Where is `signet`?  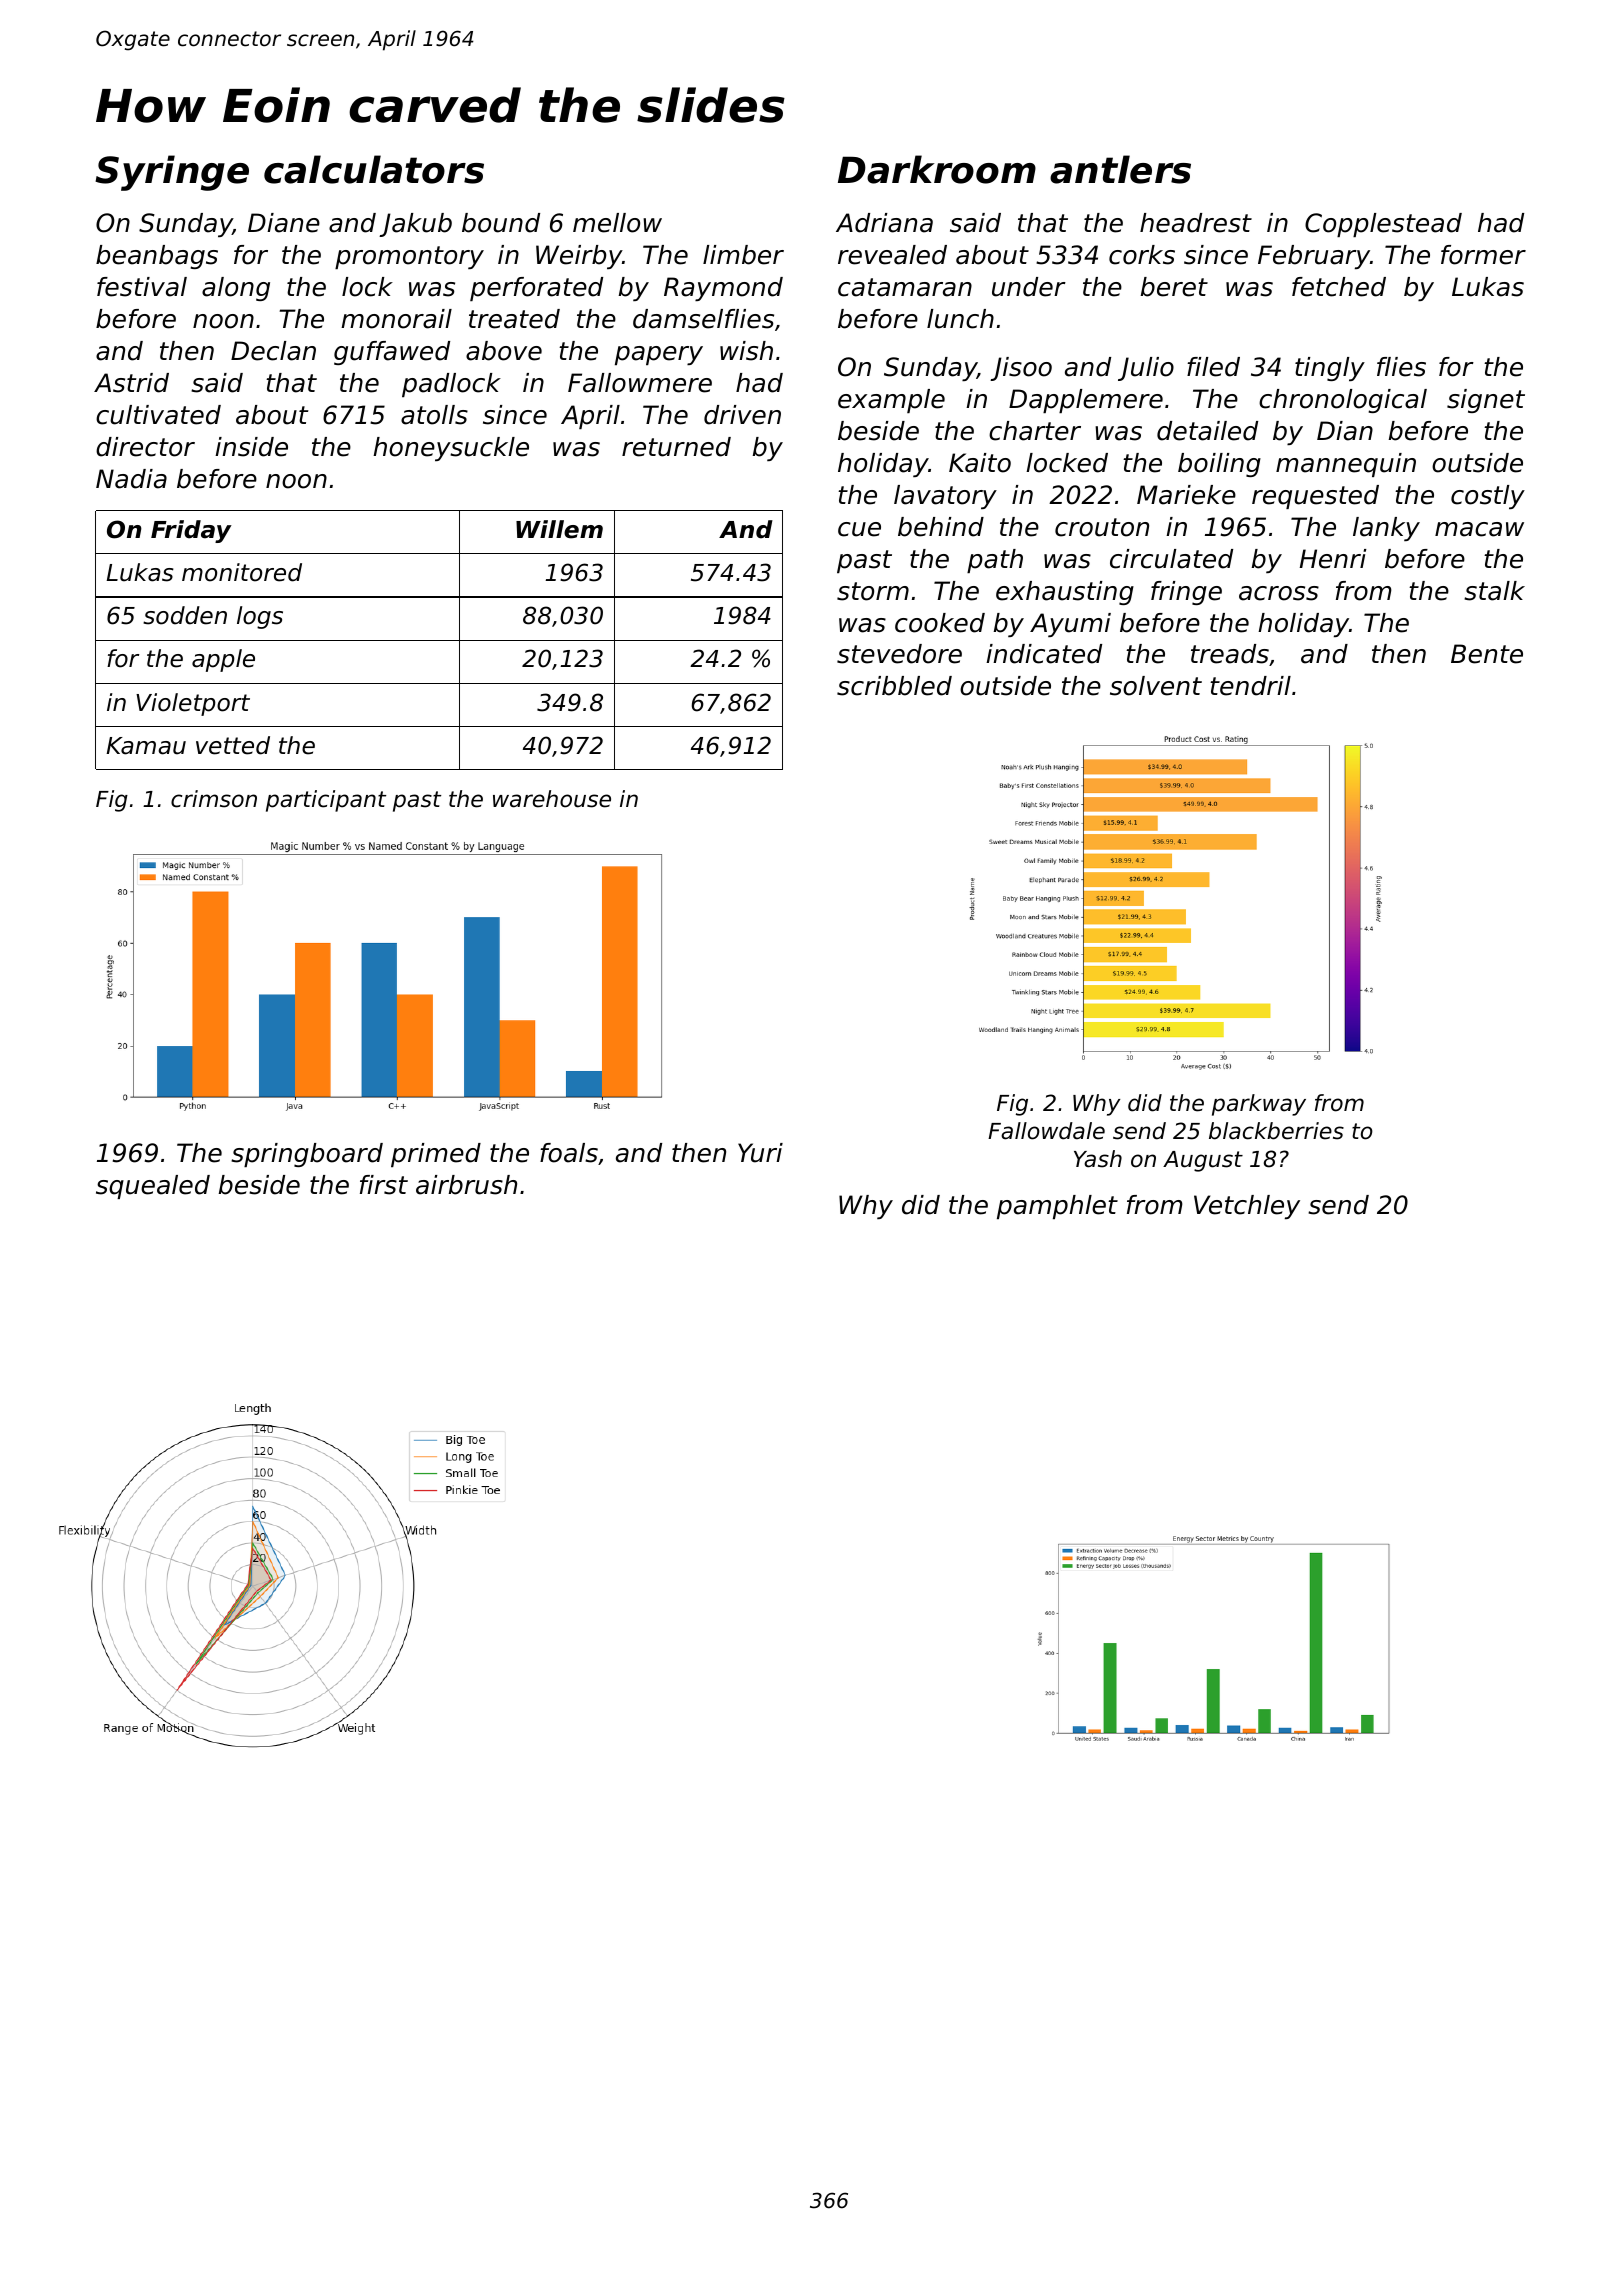
signet is located at coordinates (1486, 401).
